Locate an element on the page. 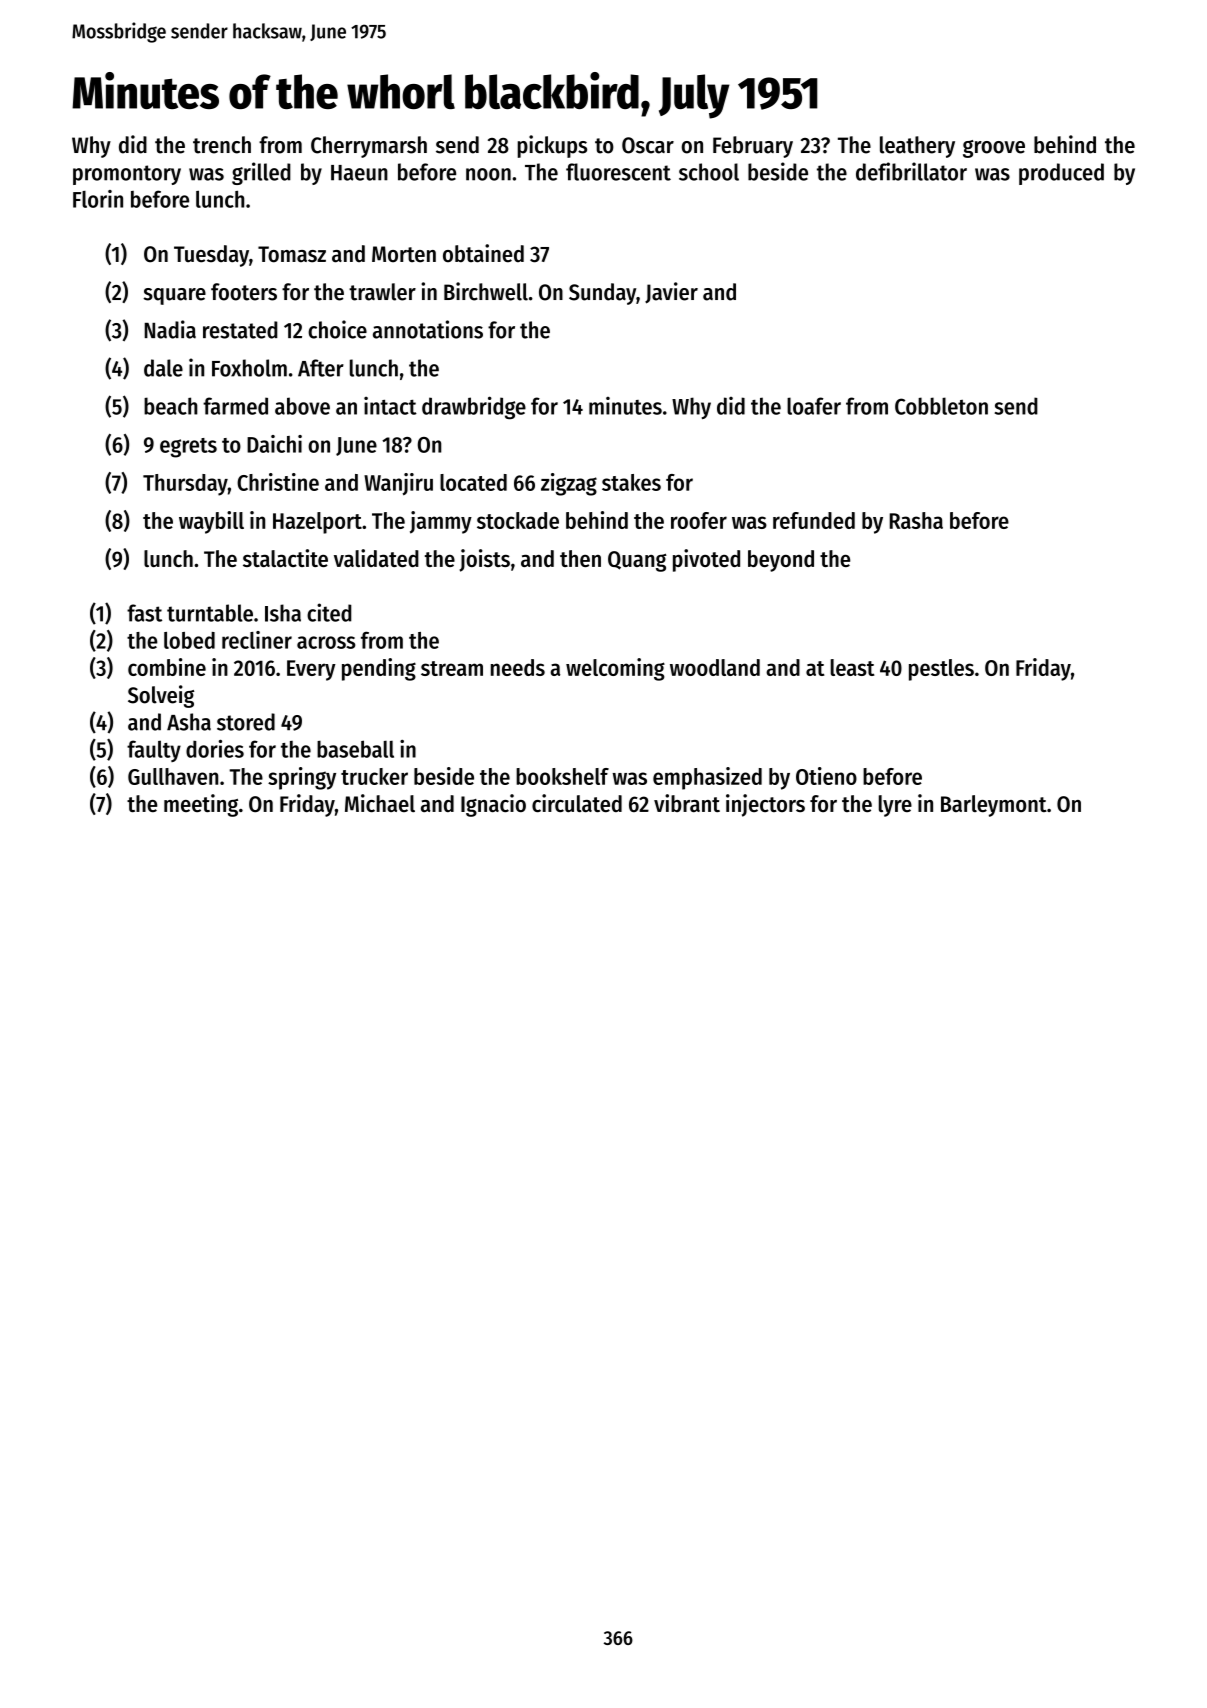 Image resolution: width=1207 pixels, height=1708 pixels. Foxholm is located at coordinates (249, 368).
